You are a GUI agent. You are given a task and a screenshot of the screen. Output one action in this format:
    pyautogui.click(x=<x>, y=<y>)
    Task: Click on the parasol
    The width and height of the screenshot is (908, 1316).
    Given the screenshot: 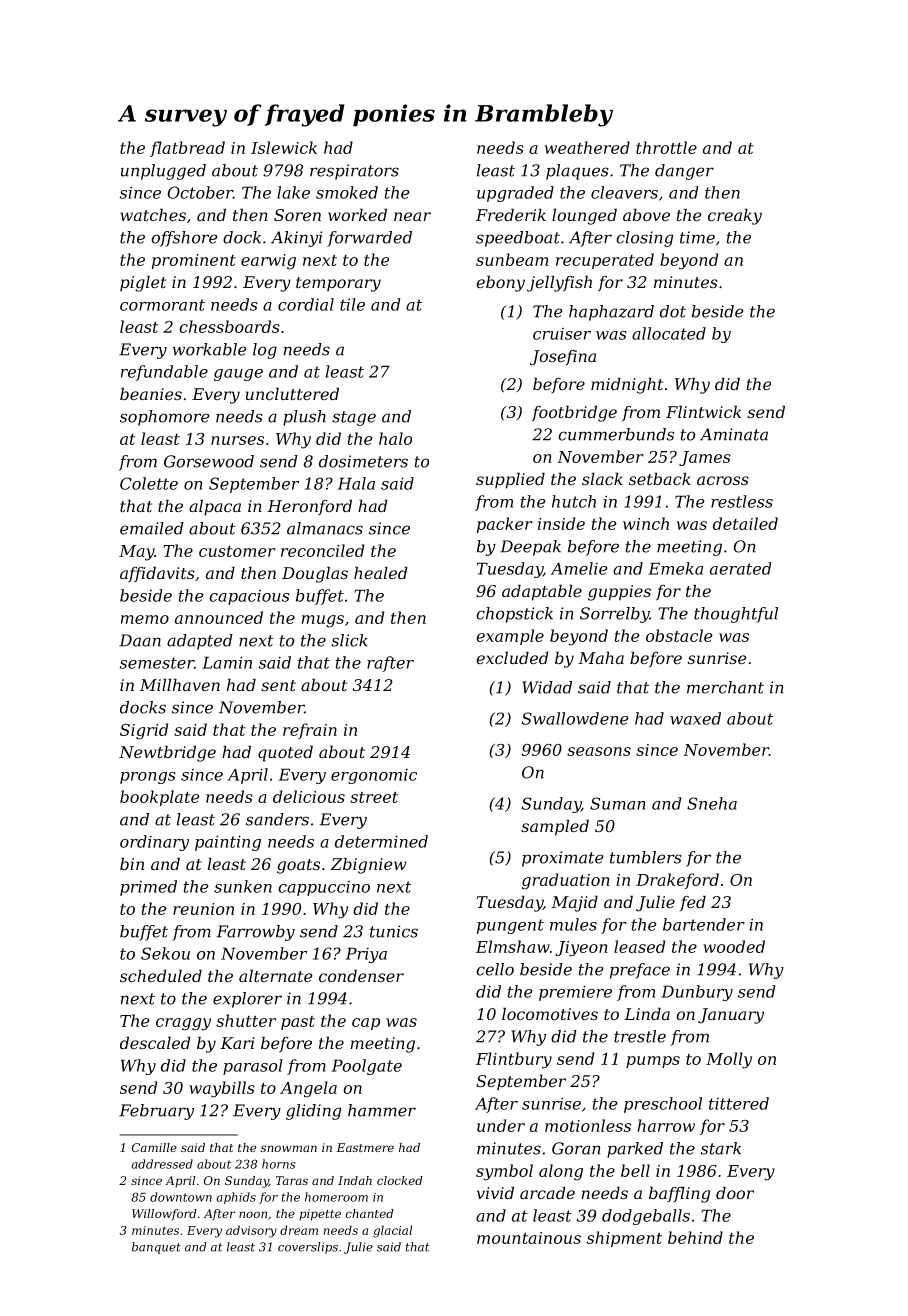 What is the action you would take?
    pyautogui.click(x=253, y=1067)
